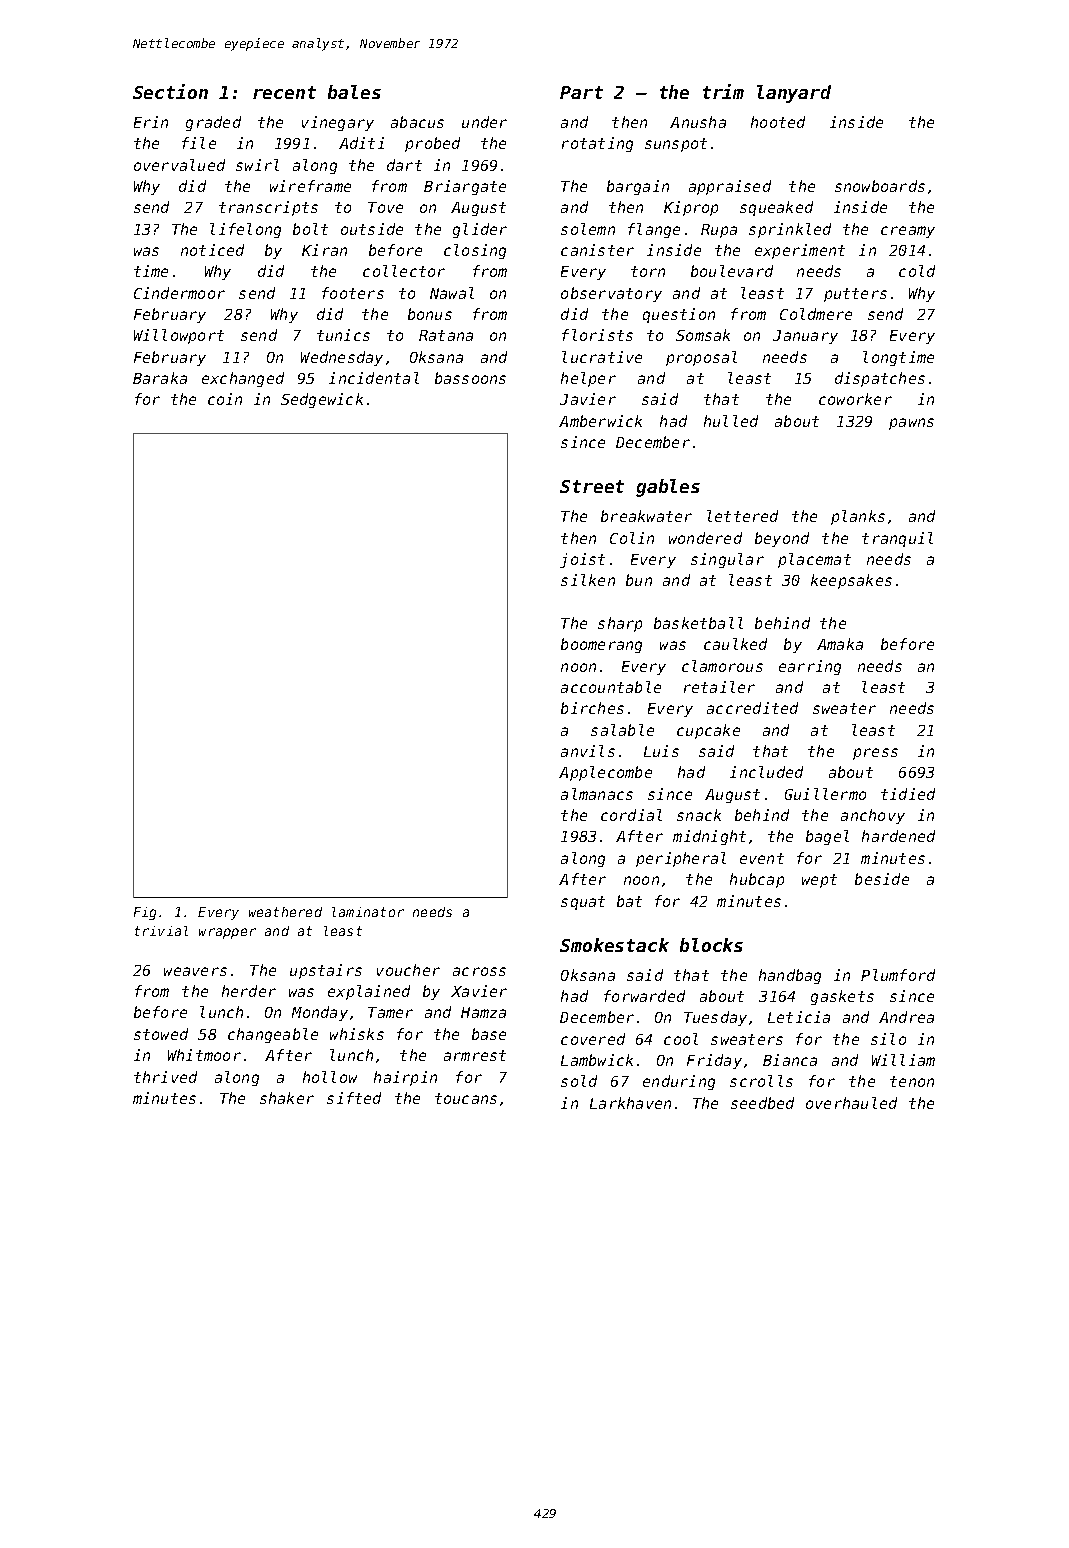  Describe the element at coordinates (284, 92) in the document. I see `recent` at that location.
